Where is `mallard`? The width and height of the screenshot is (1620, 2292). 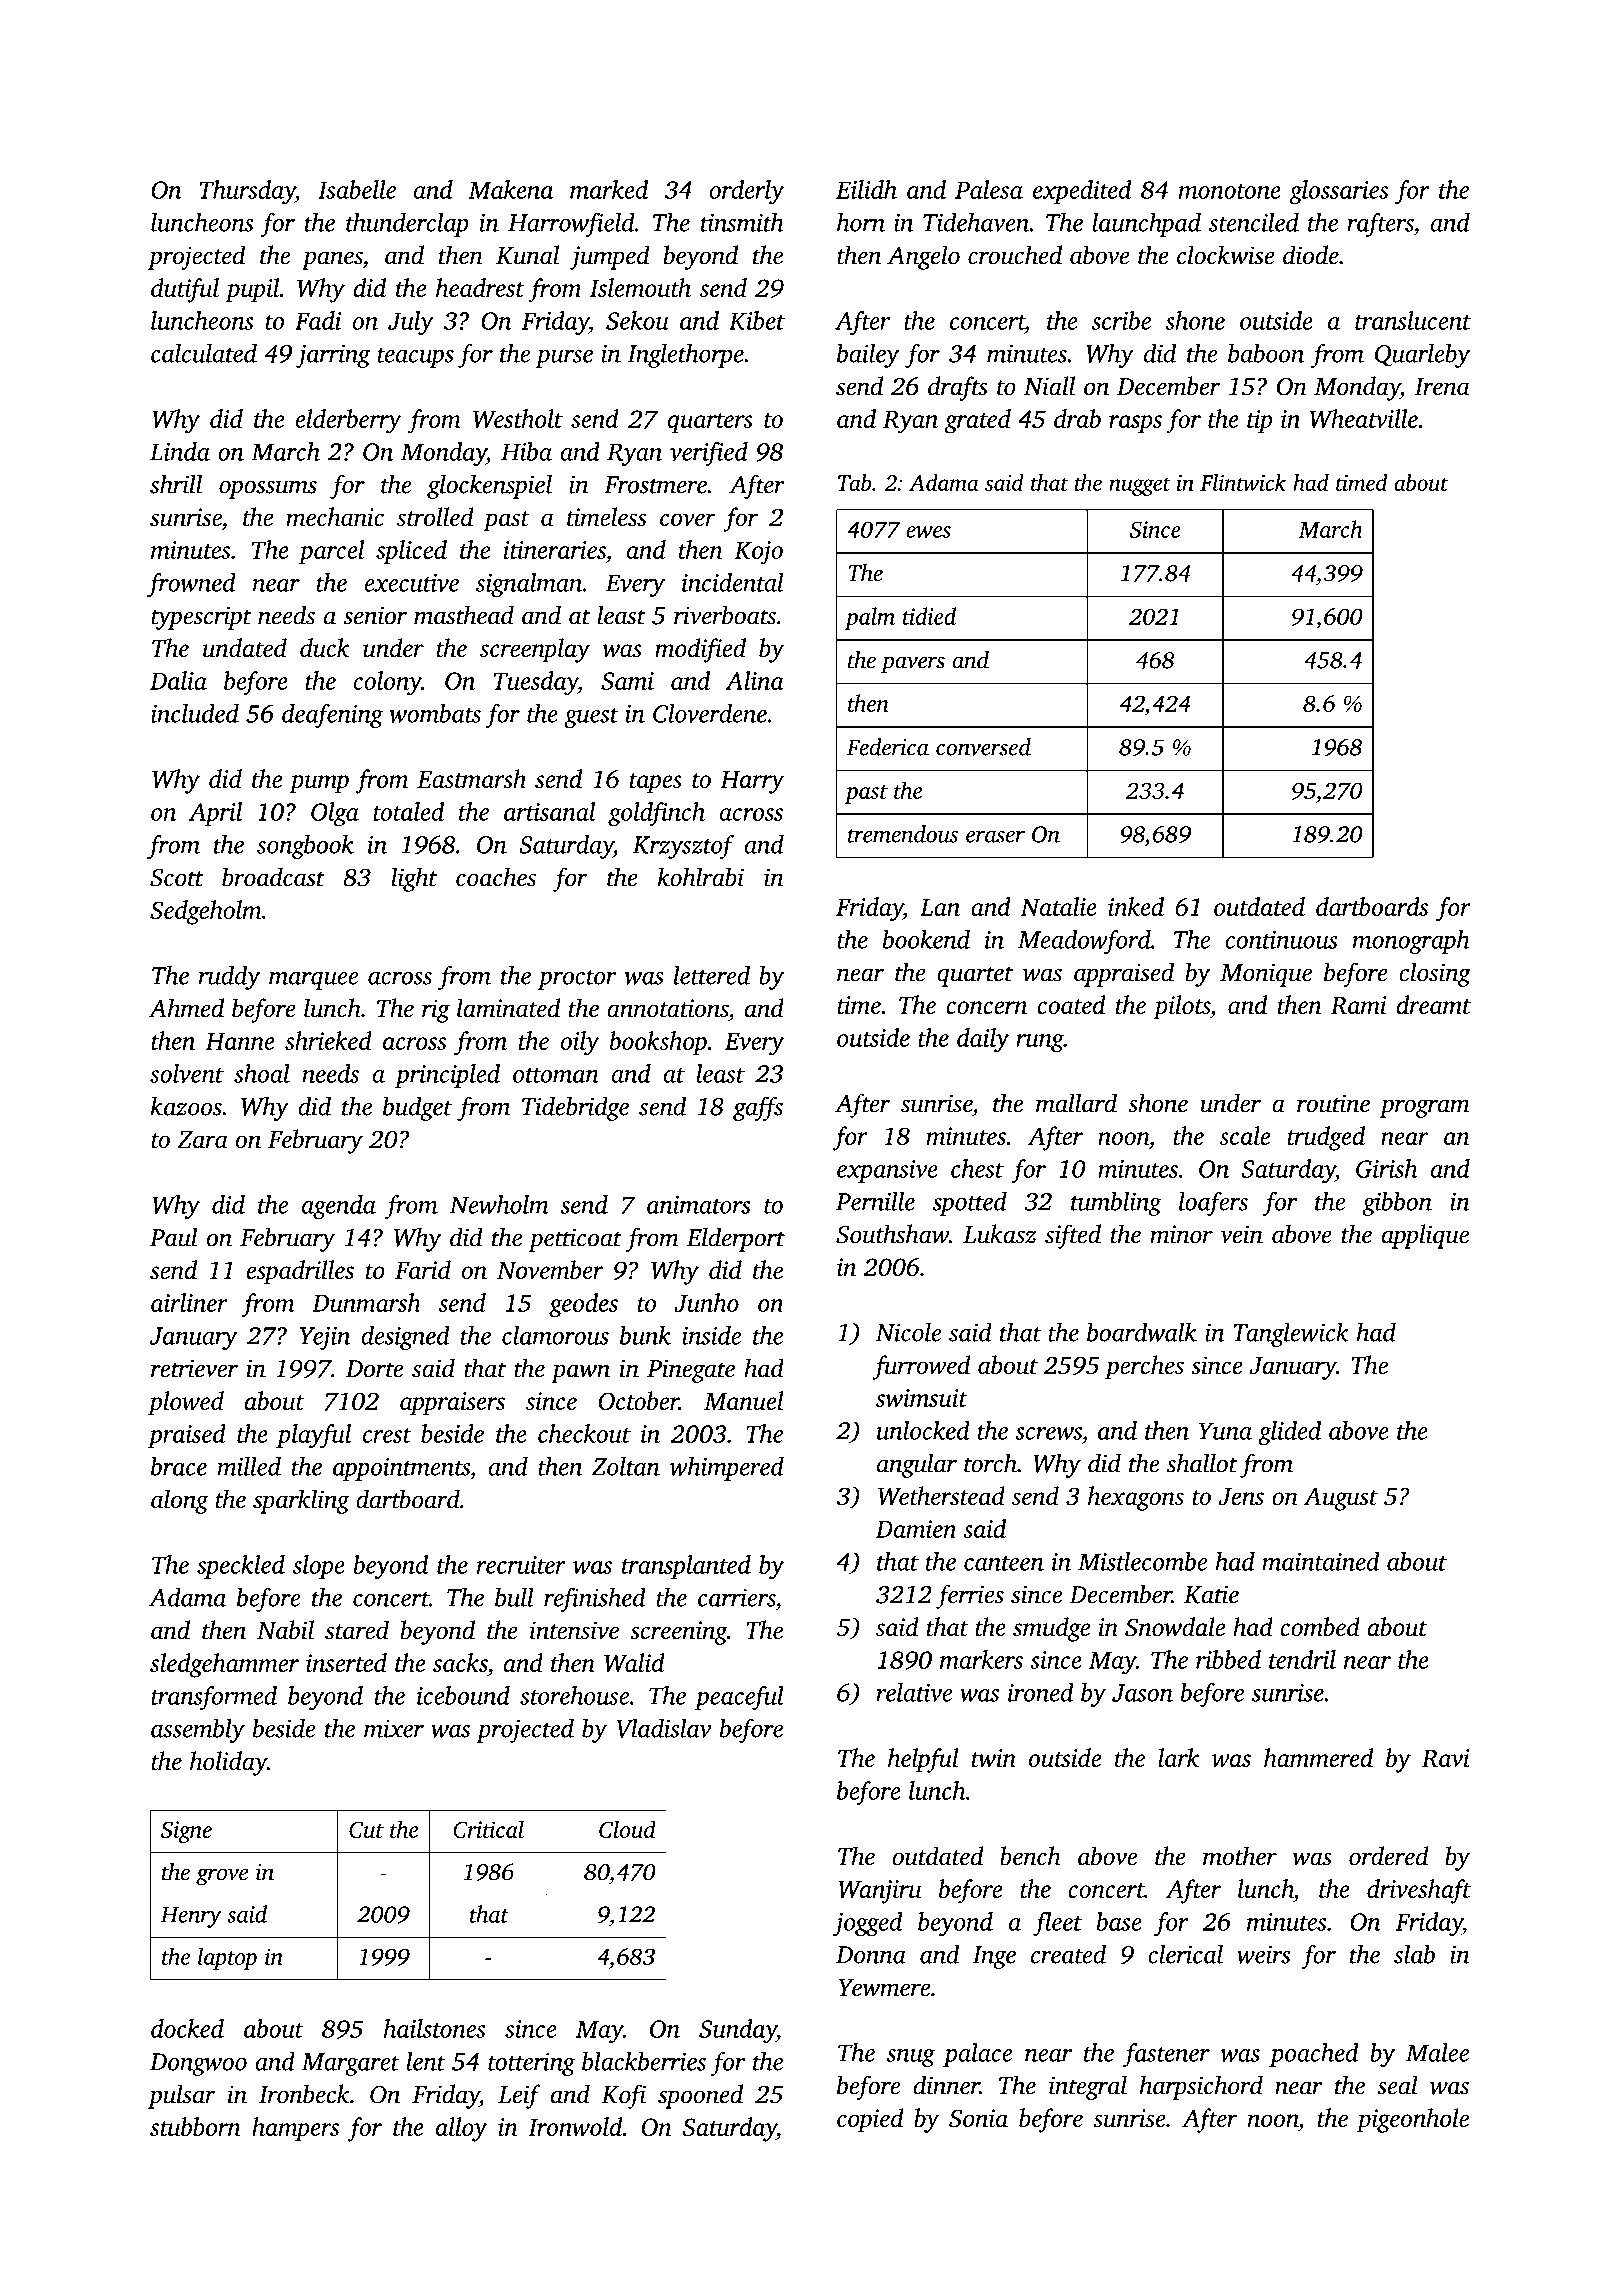 mallard is located at coordinates (1076, 1103).
